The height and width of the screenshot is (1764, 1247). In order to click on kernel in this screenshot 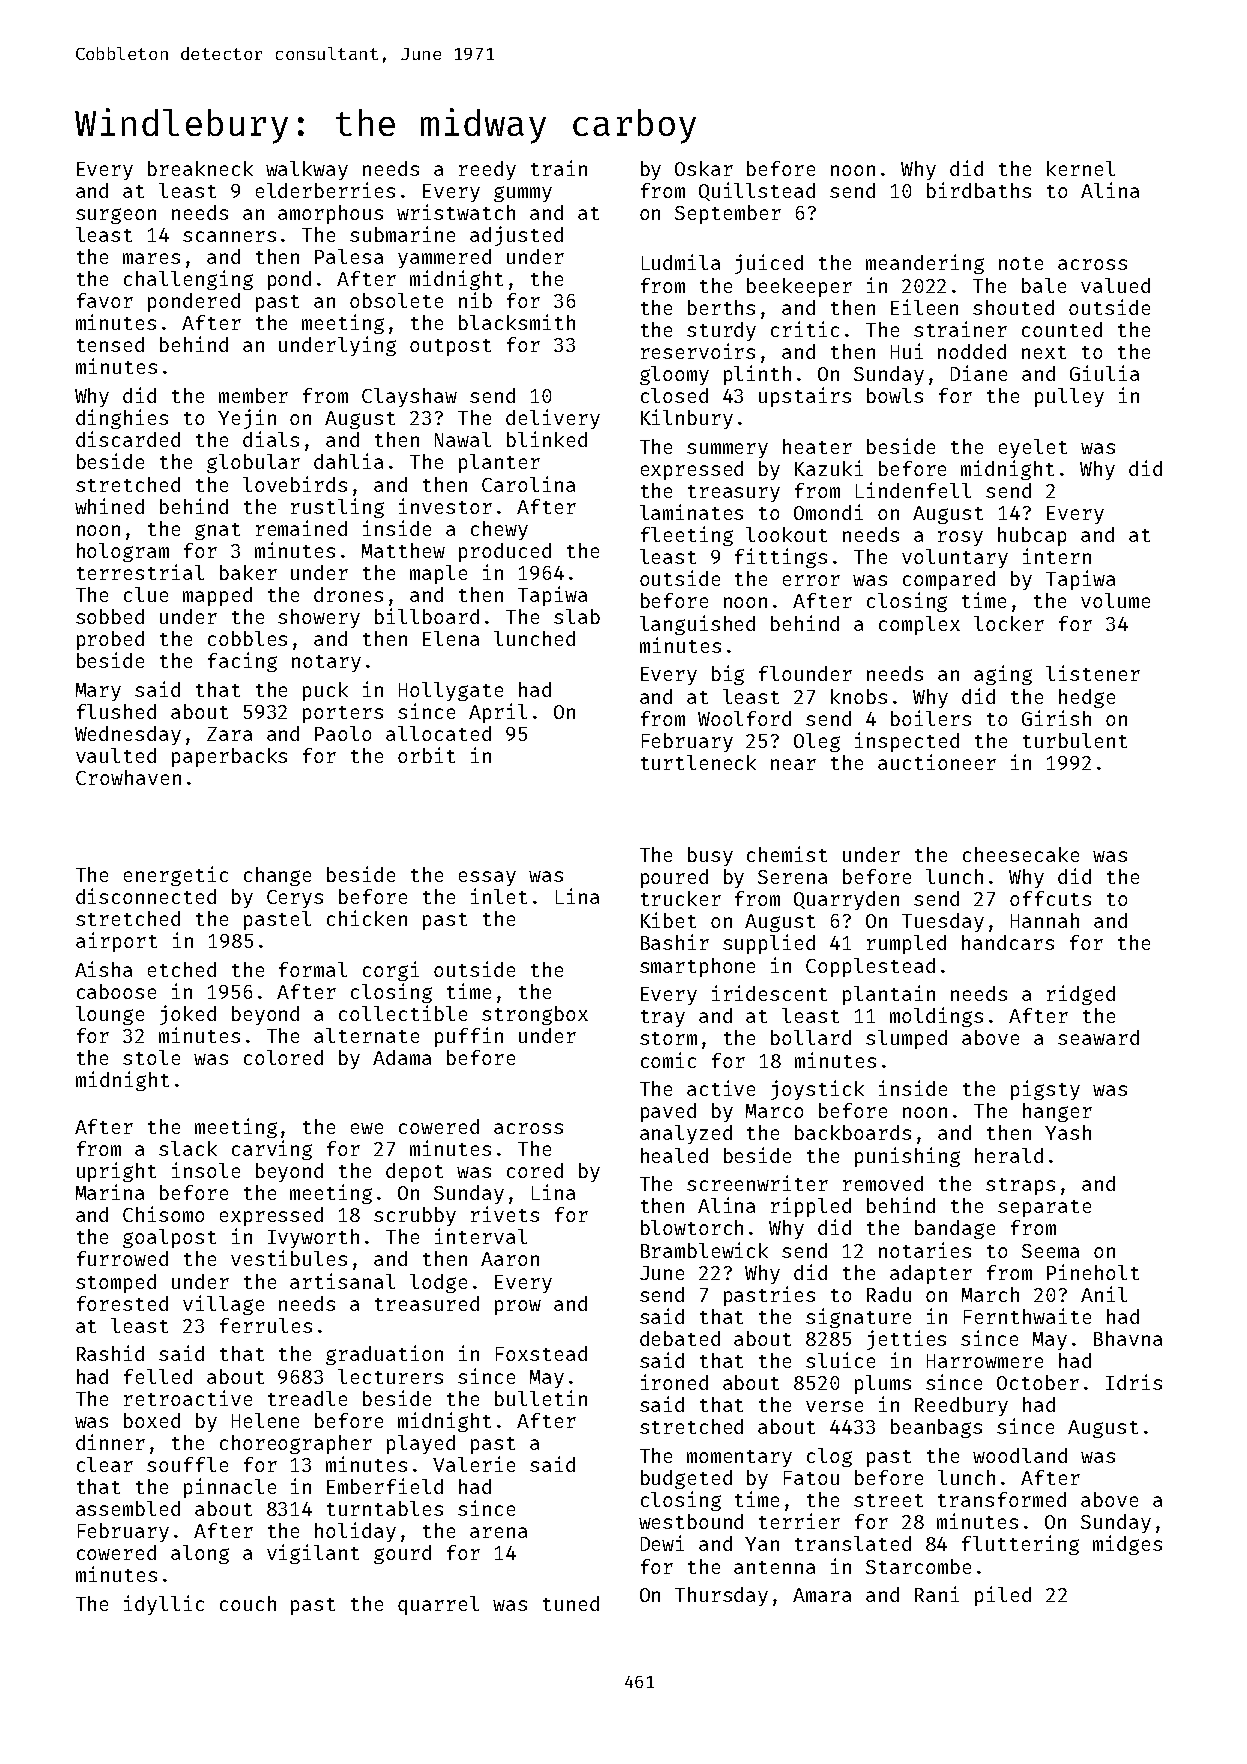, I will do `click(1081, 168)`.
